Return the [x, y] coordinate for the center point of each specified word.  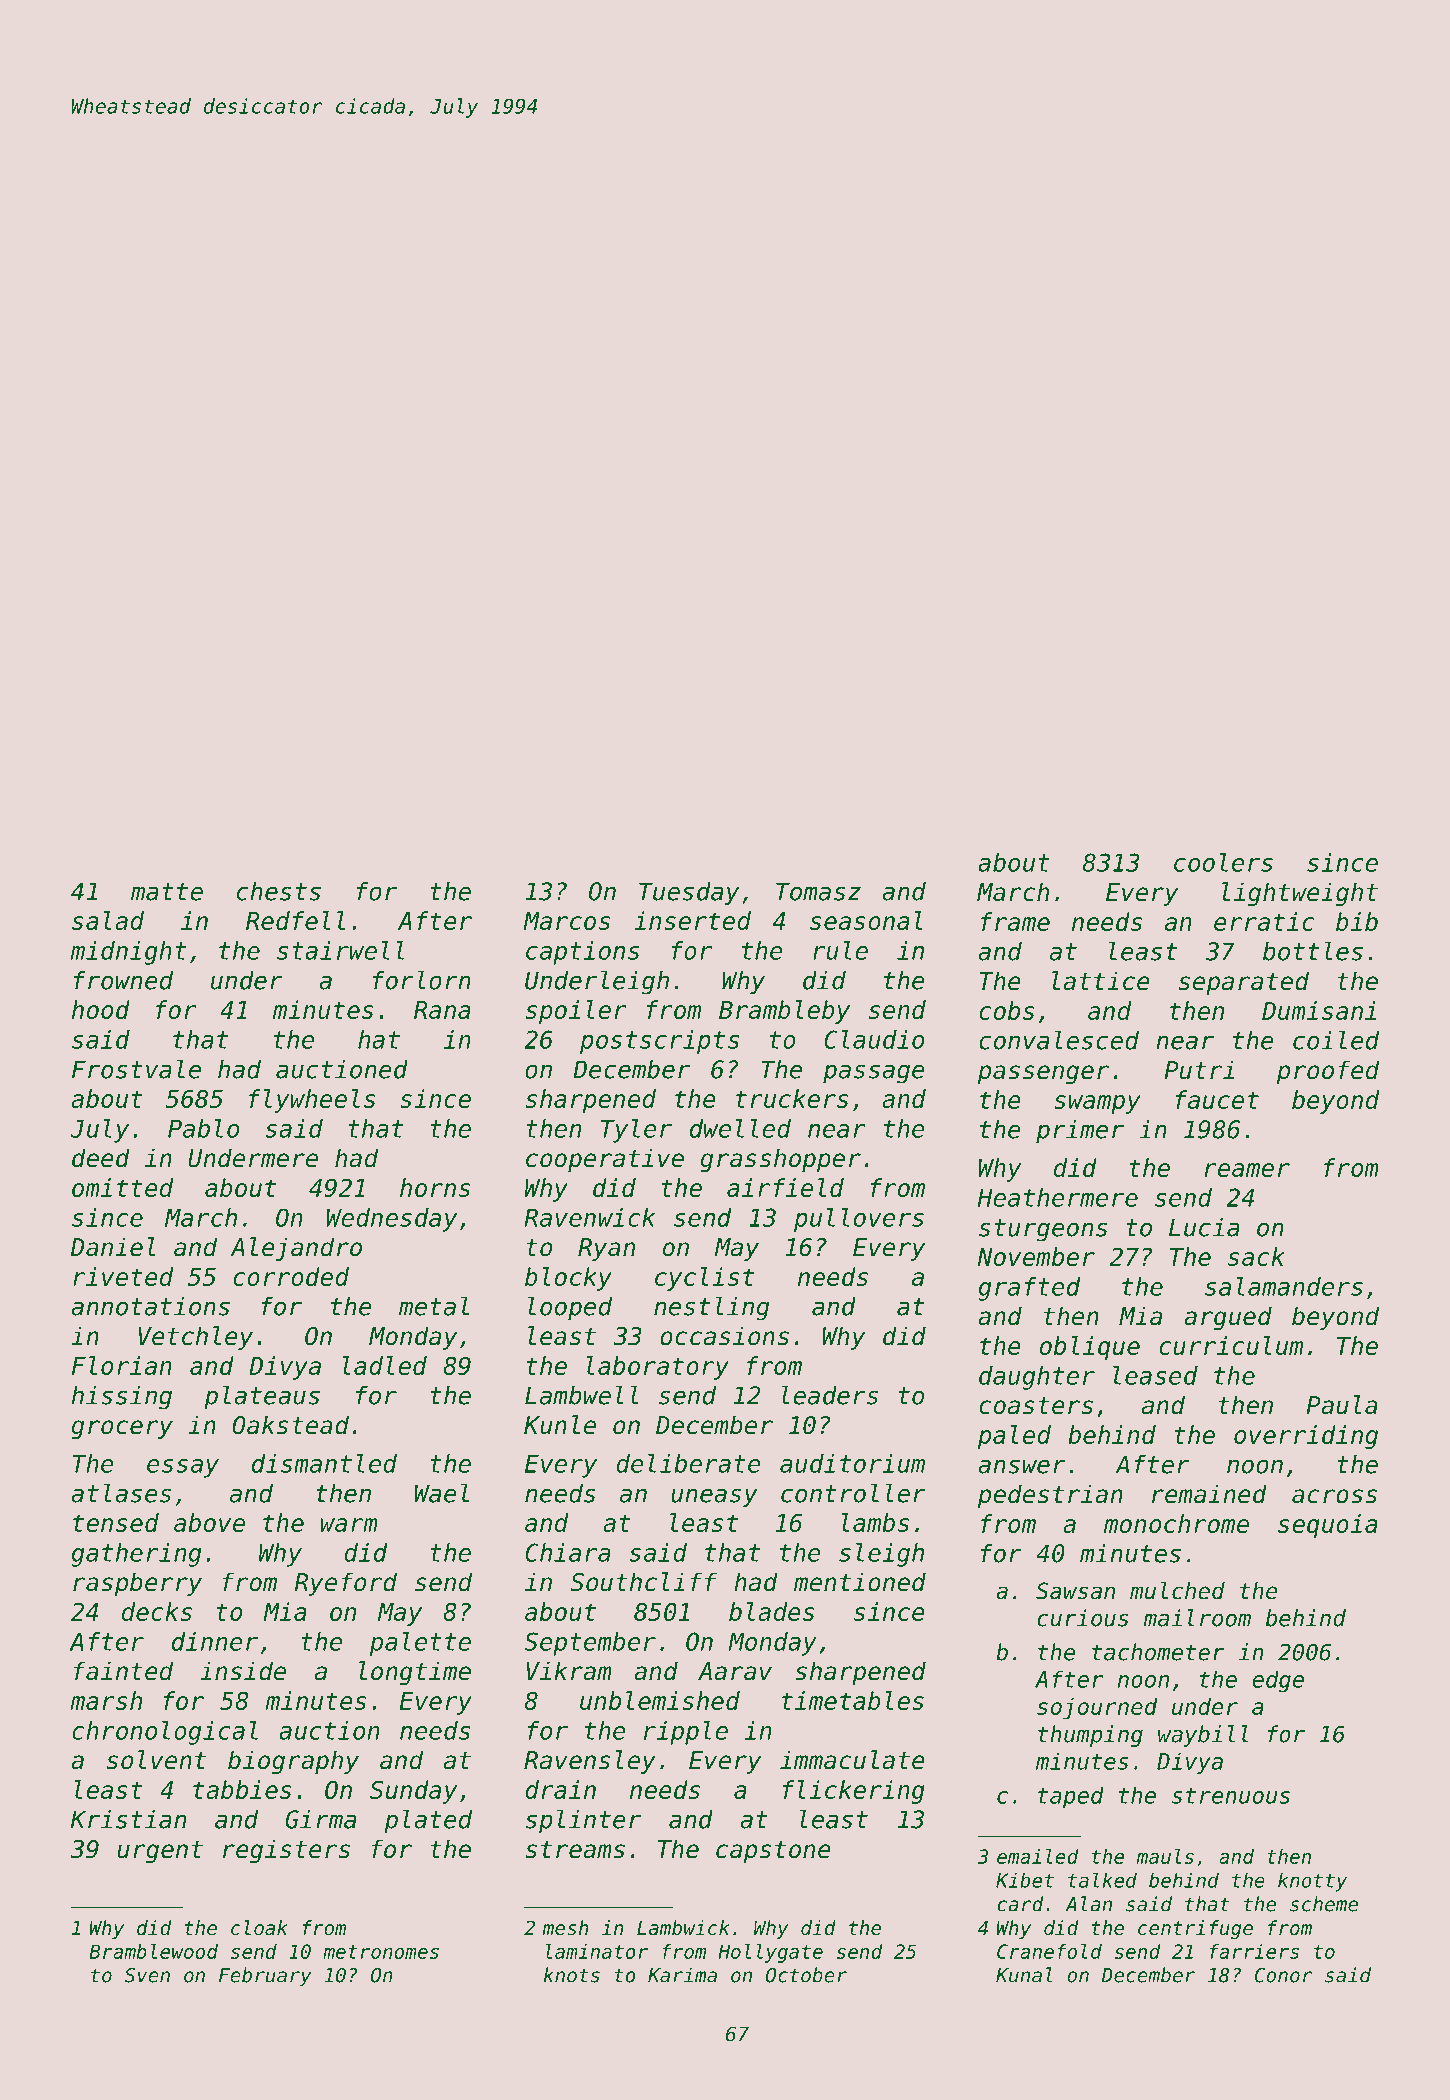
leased [1155, 1375]
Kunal [1024, 1975]
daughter [1037, 1378]
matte [167, 892]
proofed [1328, 1072]
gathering [136, 1555]
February [265, 1977]
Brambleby [784, 1012]
